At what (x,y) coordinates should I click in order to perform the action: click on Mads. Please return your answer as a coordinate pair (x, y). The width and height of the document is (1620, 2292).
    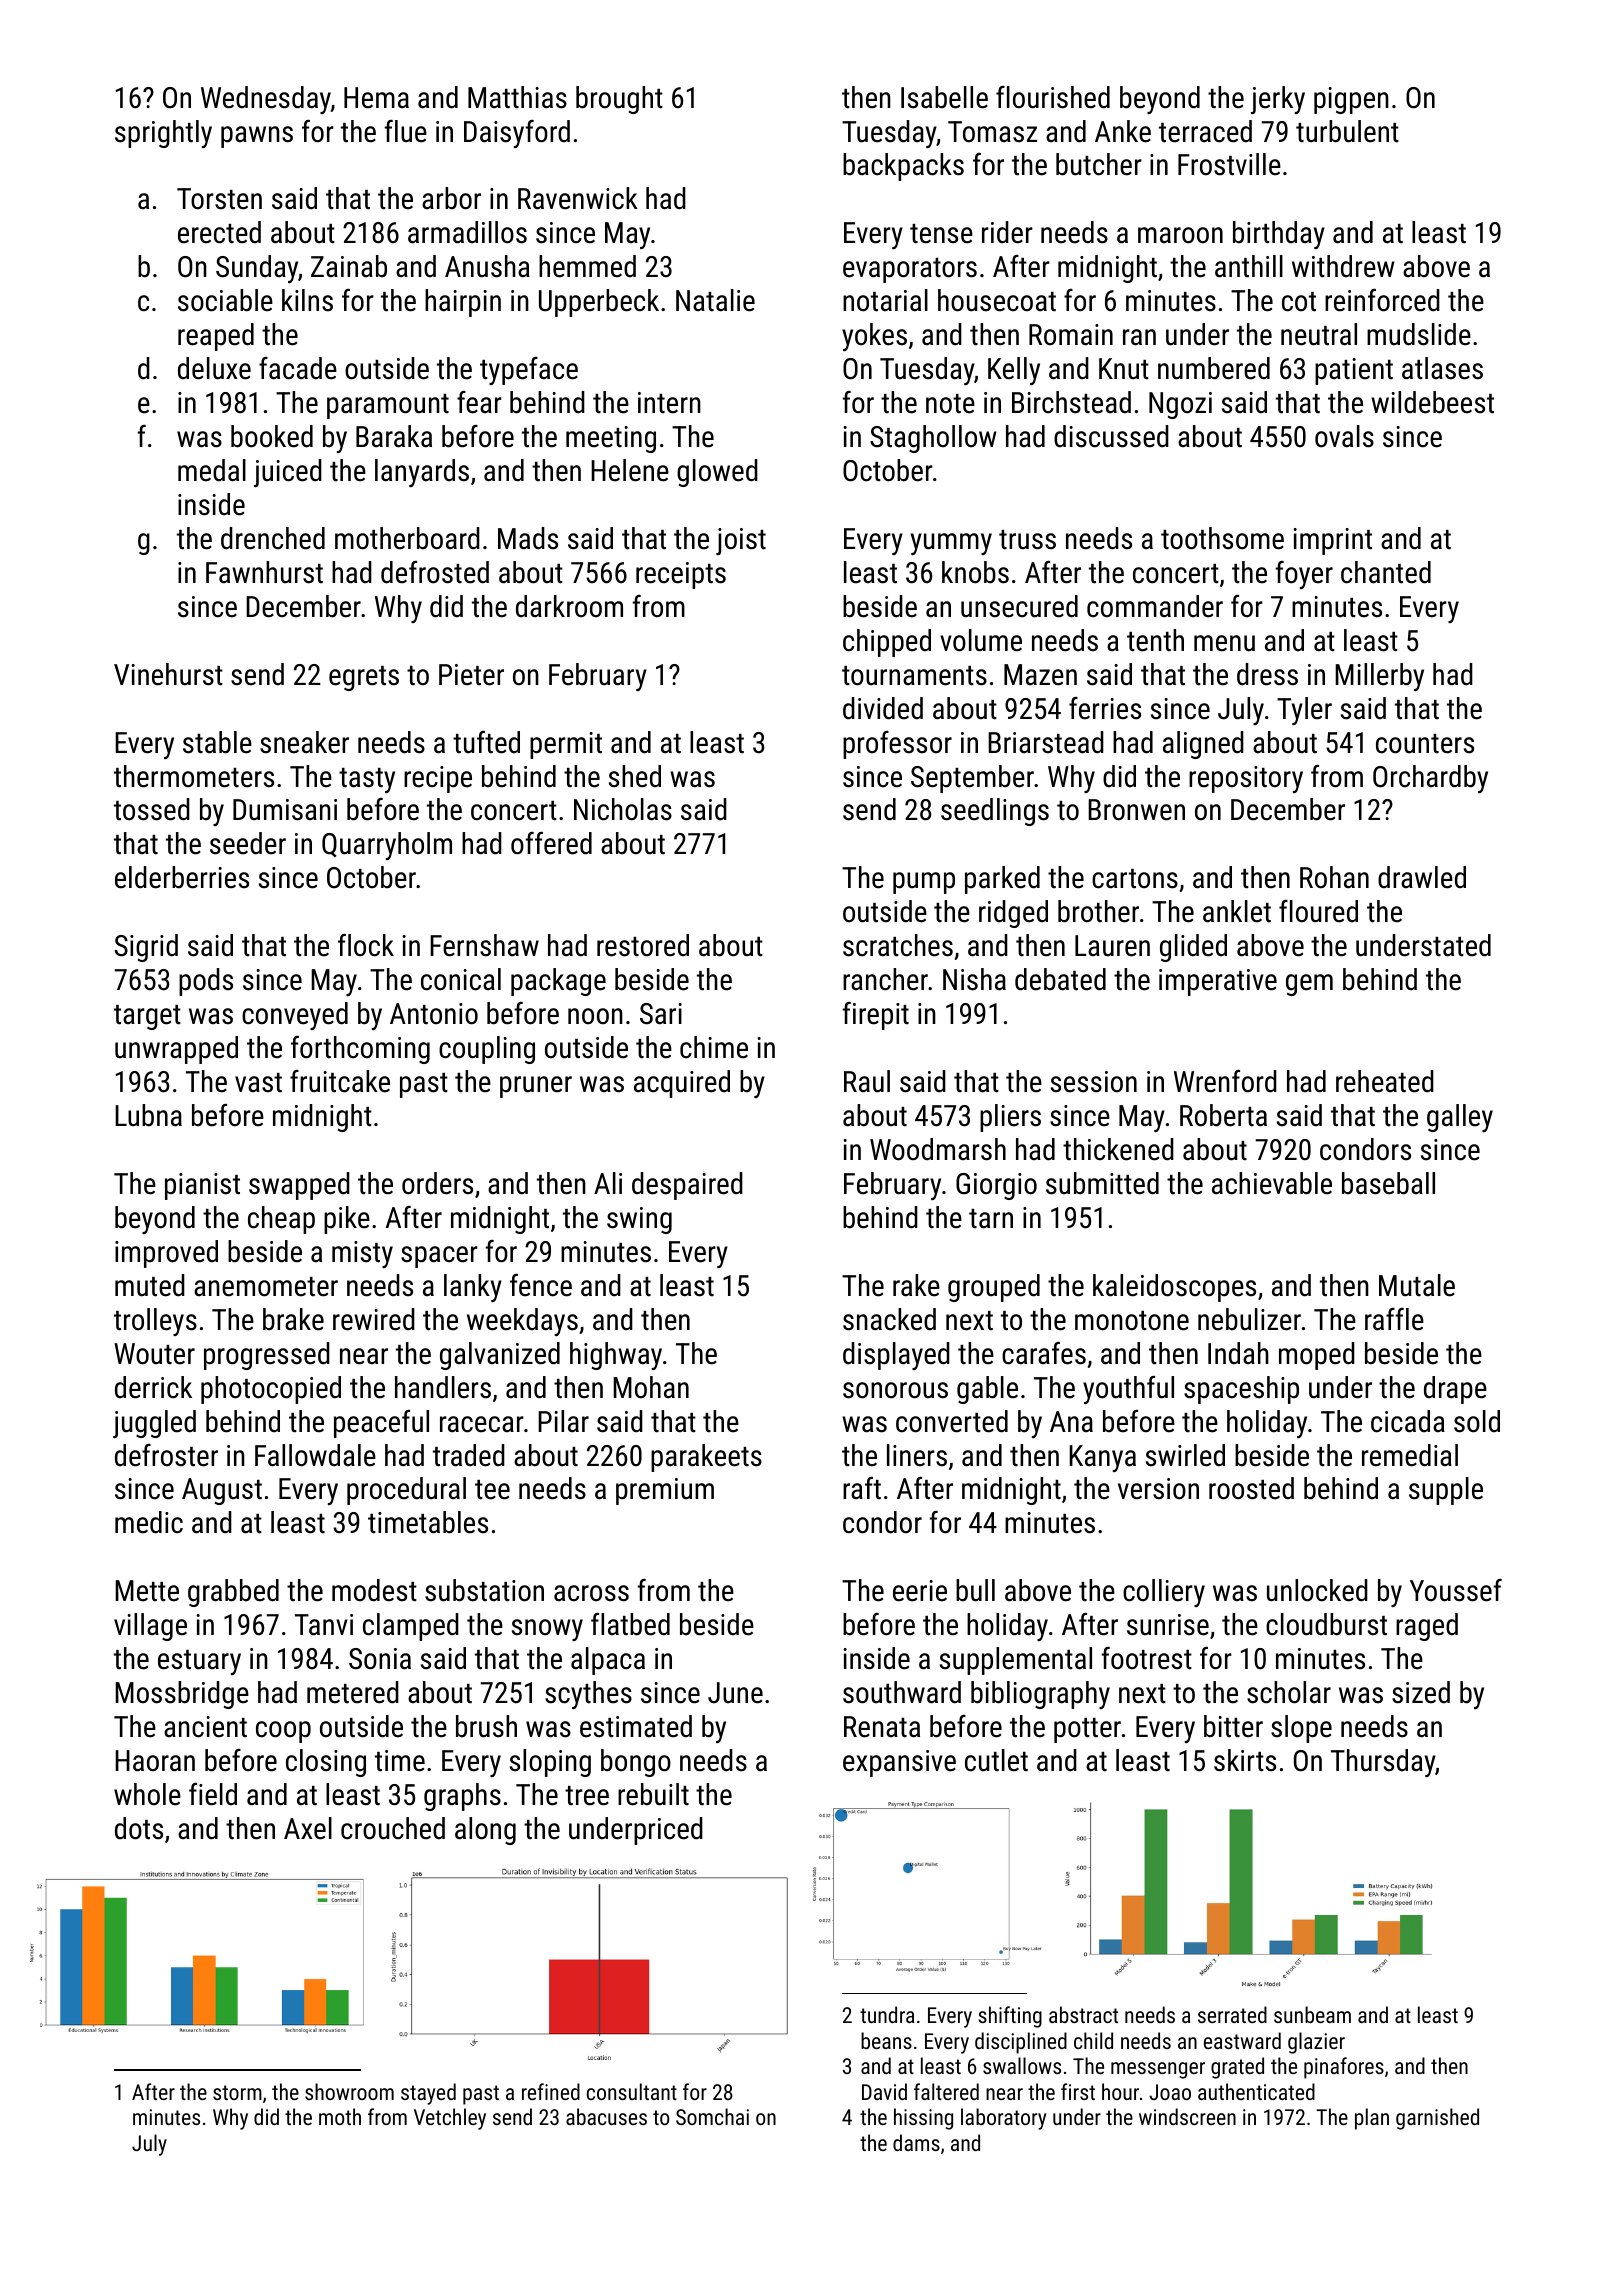
    Looking at the image, I should click on (528, 538).
